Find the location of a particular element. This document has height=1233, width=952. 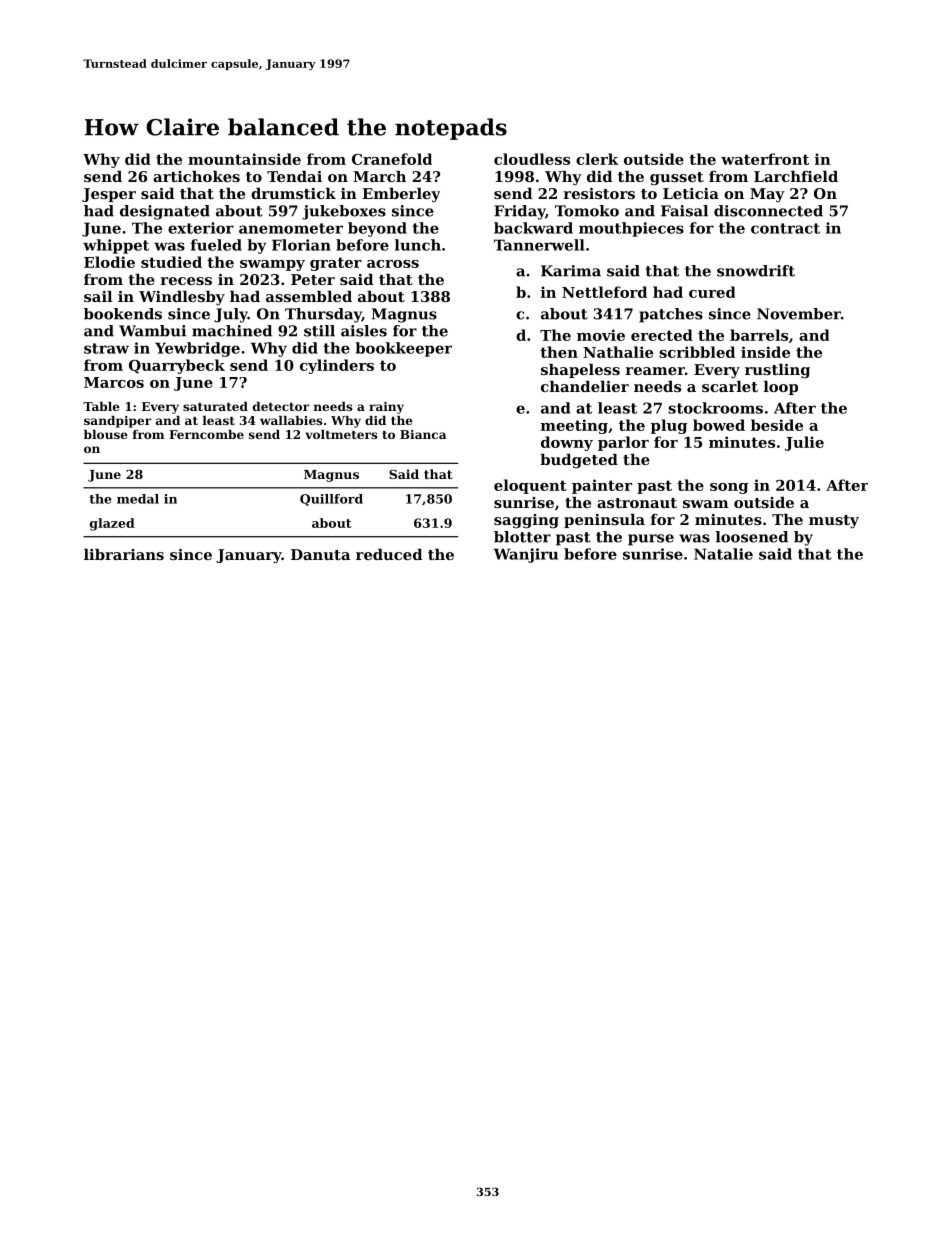

eloquent is located at coordinates (530, 486).
